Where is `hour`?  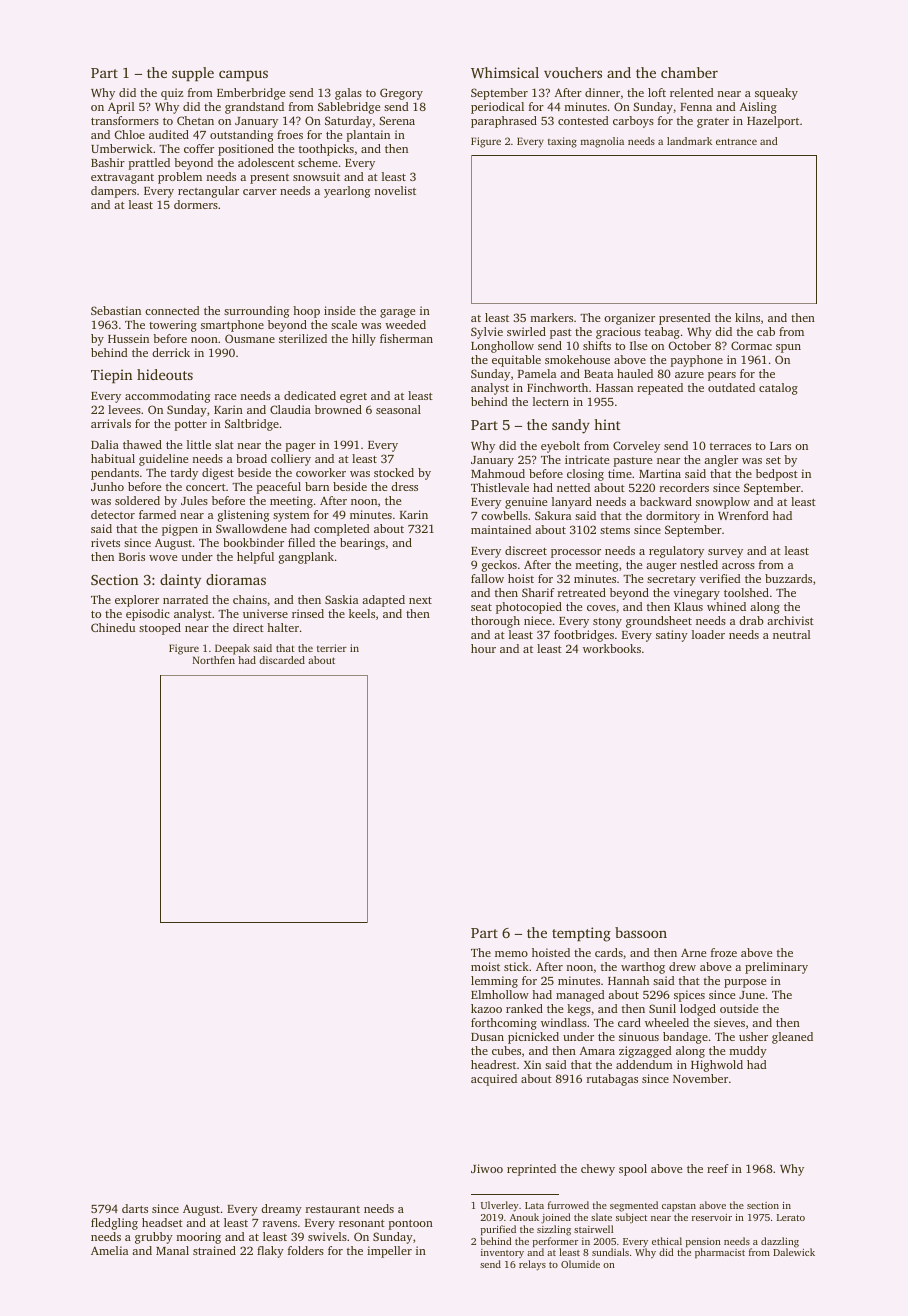 hour is located at coordinates (483, 648).
